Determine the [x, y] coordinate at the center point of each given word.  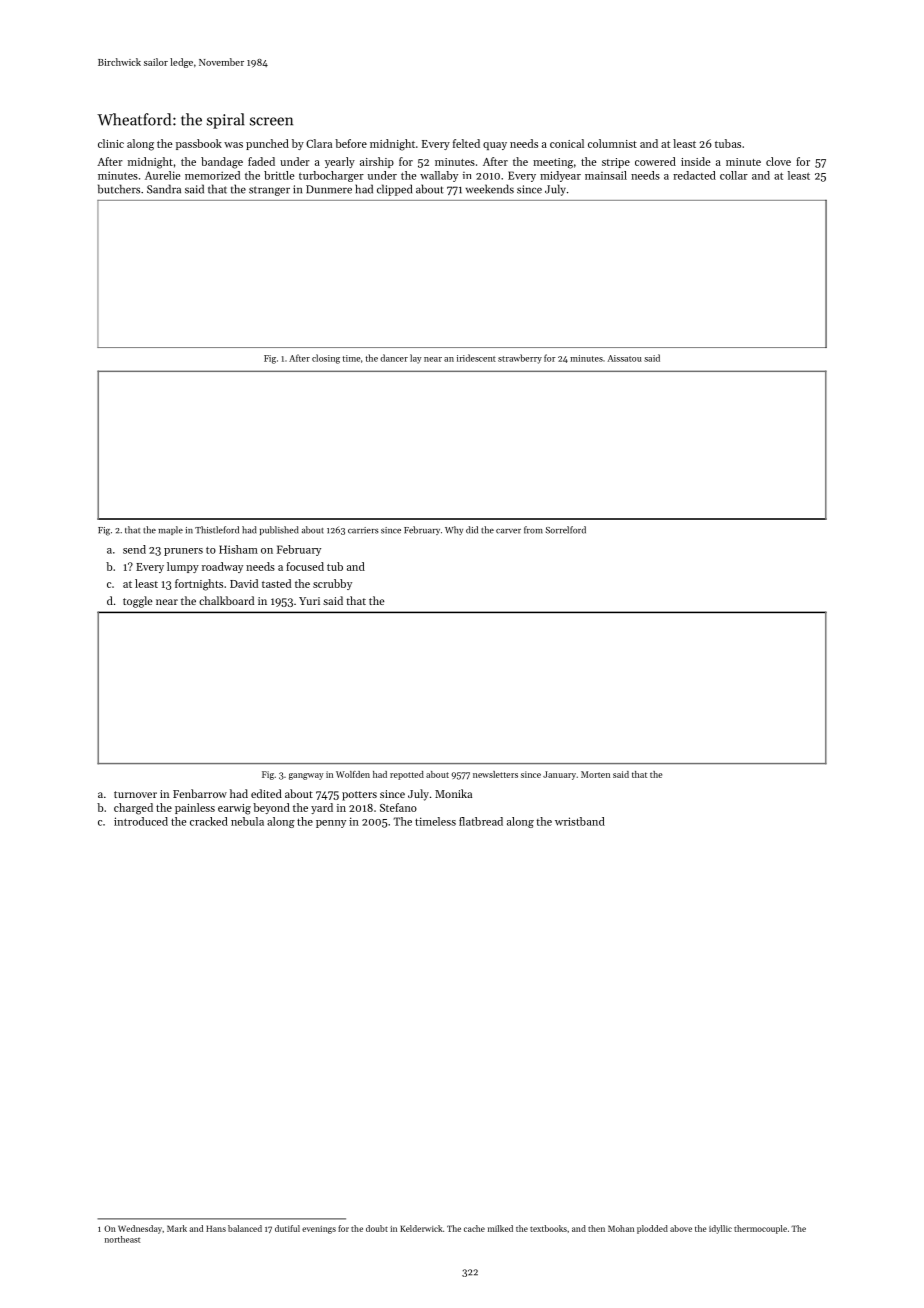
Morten [595, 774]
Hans [216, 1228]
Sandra [164, 189]
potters [359, 796]
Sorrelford [566, 530]
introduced [141, 821]
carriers [363, 530]
